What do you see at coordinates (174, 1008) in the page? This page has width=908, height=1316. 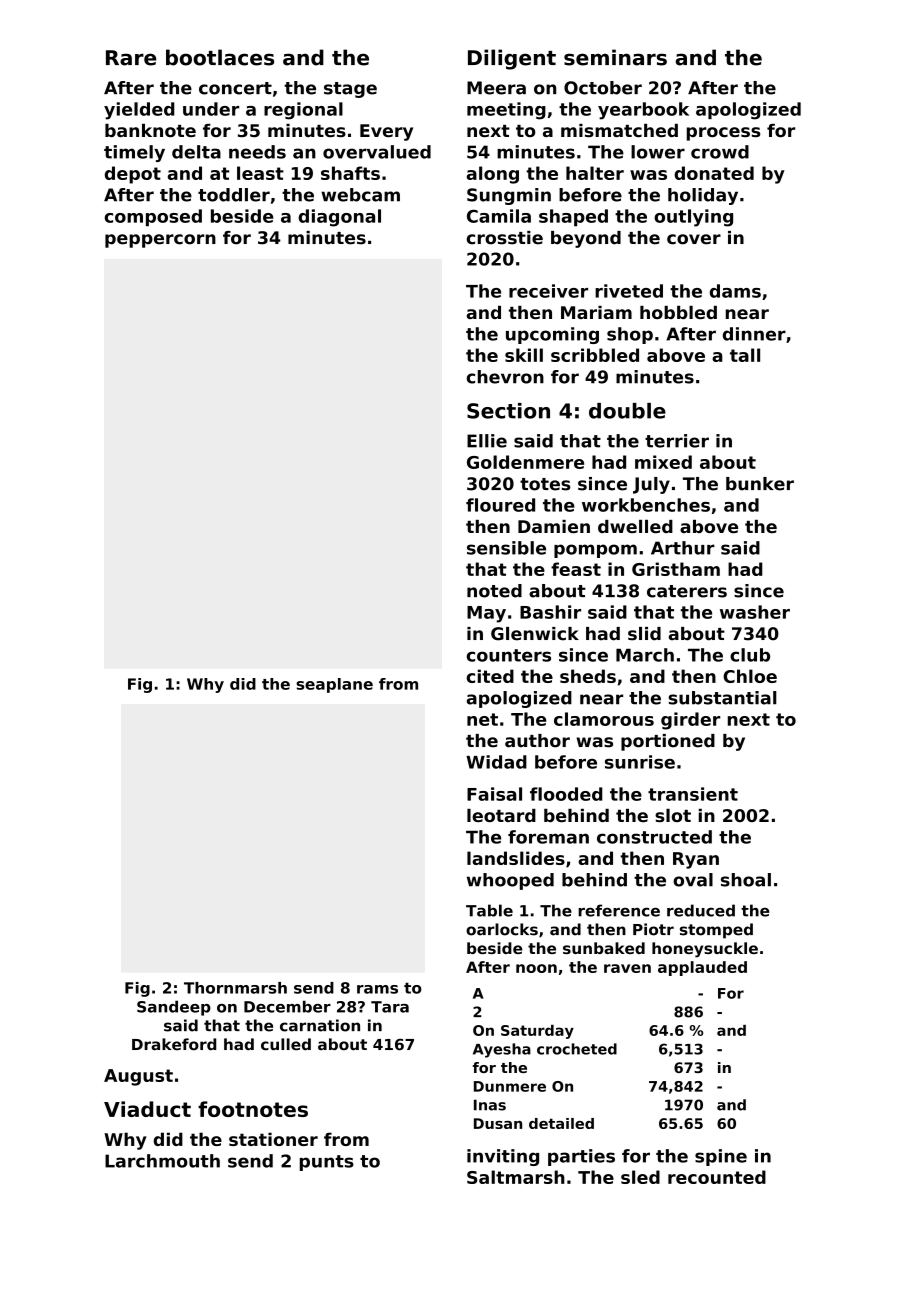 I see `Sandeep` at bounding box center [174, 1008].
